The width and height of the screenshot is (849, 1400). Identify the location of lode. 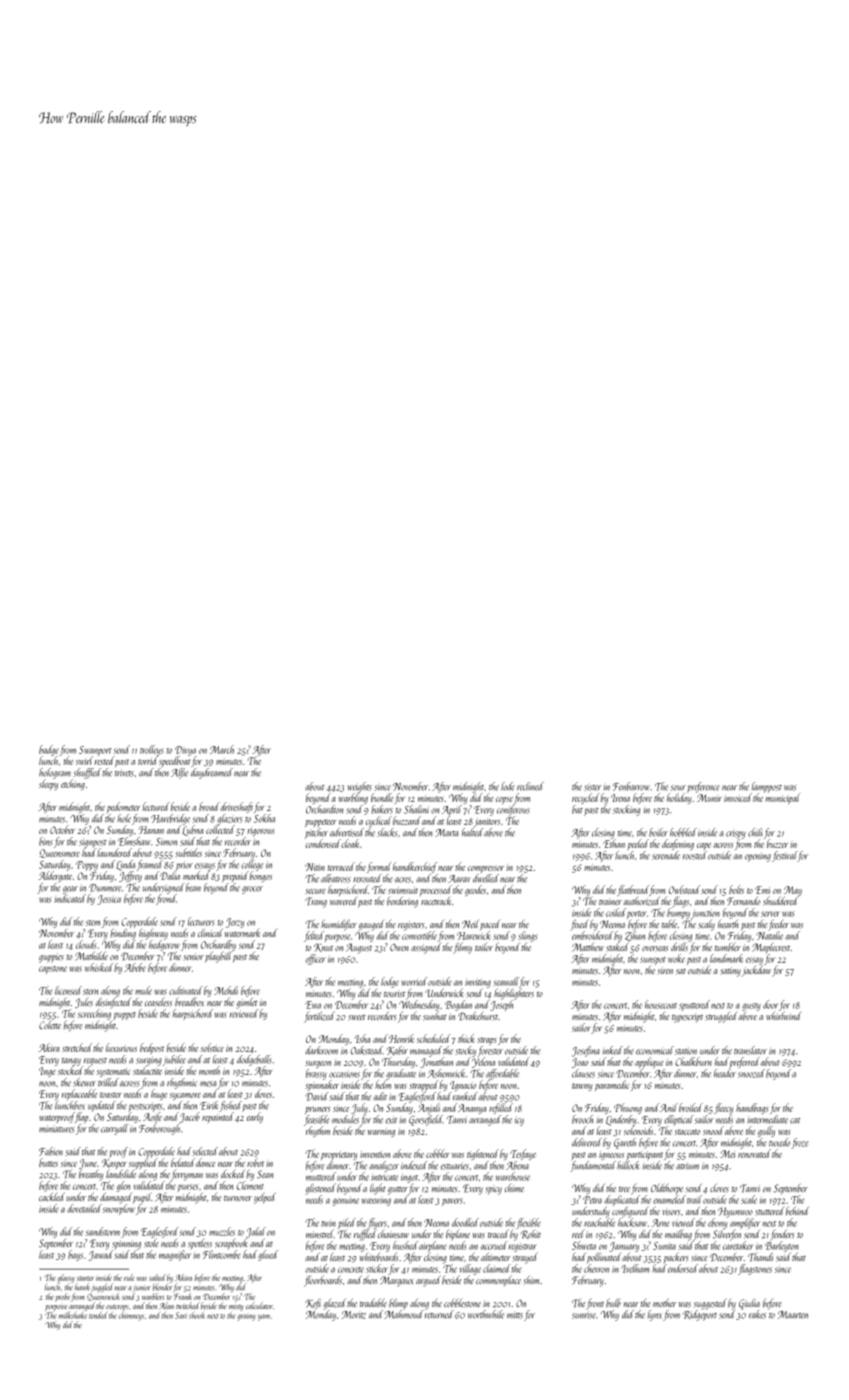
(508, 786).
